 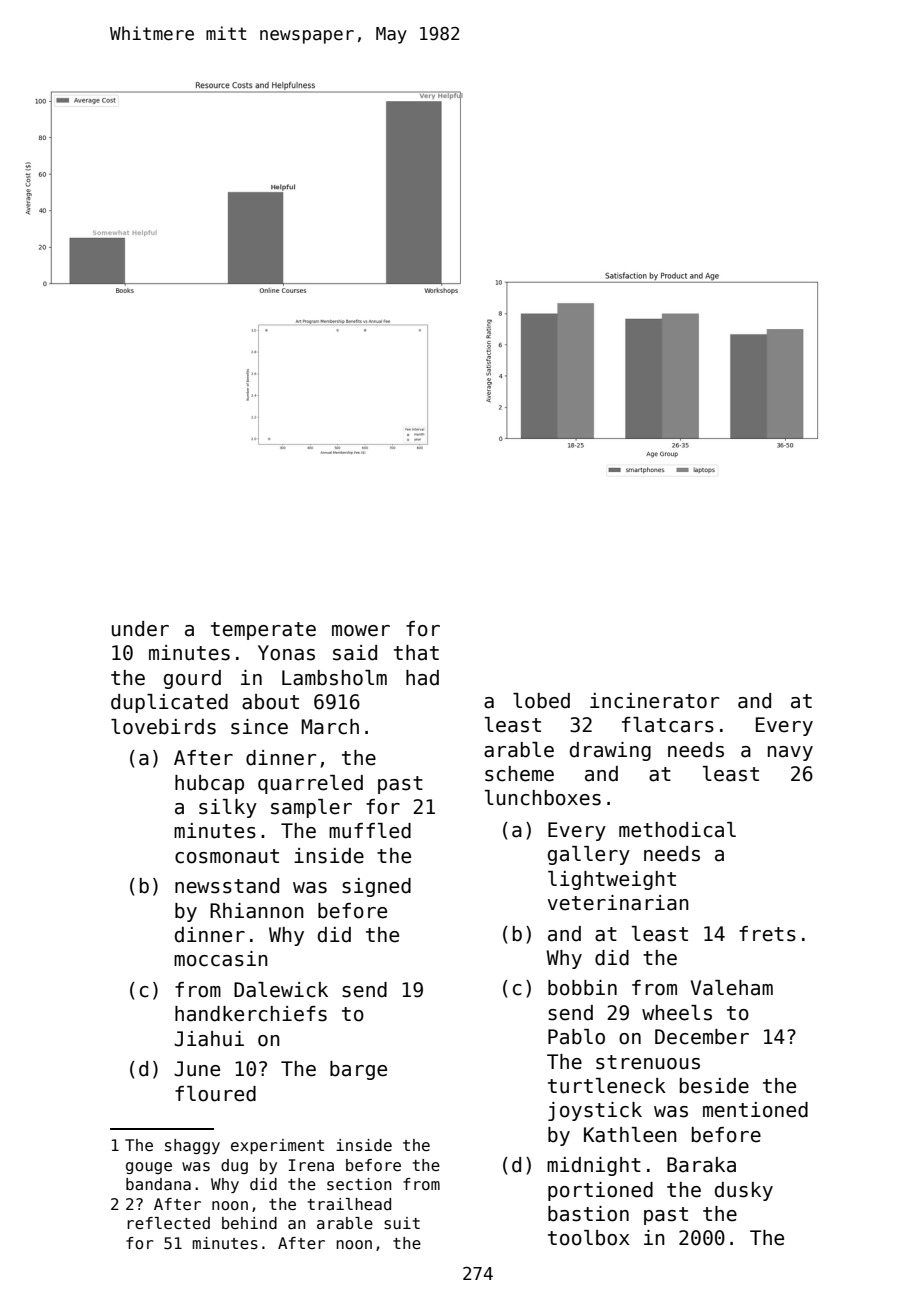 What do you see at coordinates (744, 1191) in the image?
I see `dusky` at bounding box center [744, 1191].
